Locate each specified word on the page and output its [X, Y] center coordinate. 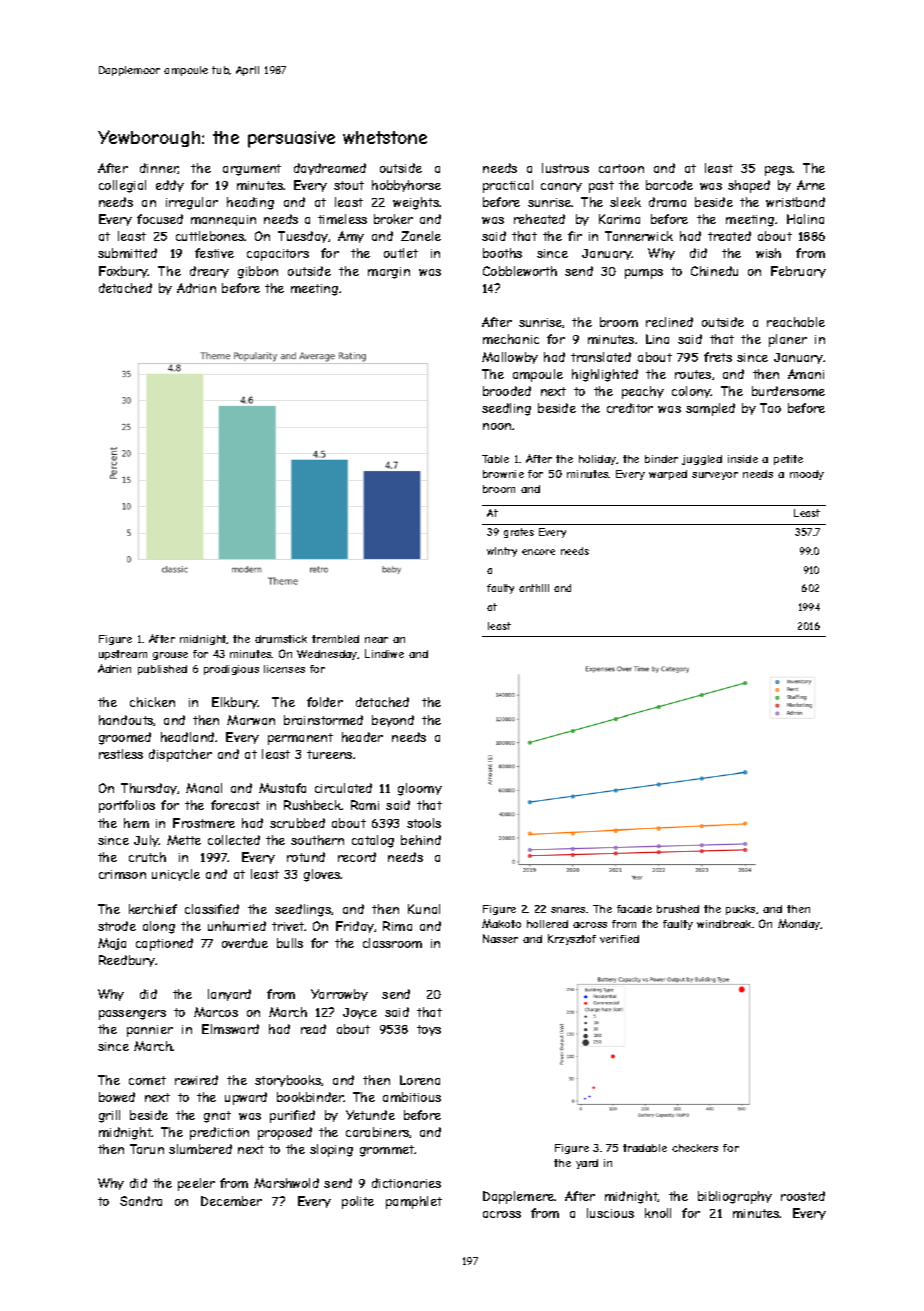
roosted [803, 1196]
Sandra [141, 1201]
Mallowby [510, 358]
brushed [678, 909]
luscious [610, 1213]
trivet [288, 926]
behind [421, 840]
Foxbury [123, 272]
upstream [123, 655]
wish [768, 253]
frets [718, 357]
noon [497, 426]
